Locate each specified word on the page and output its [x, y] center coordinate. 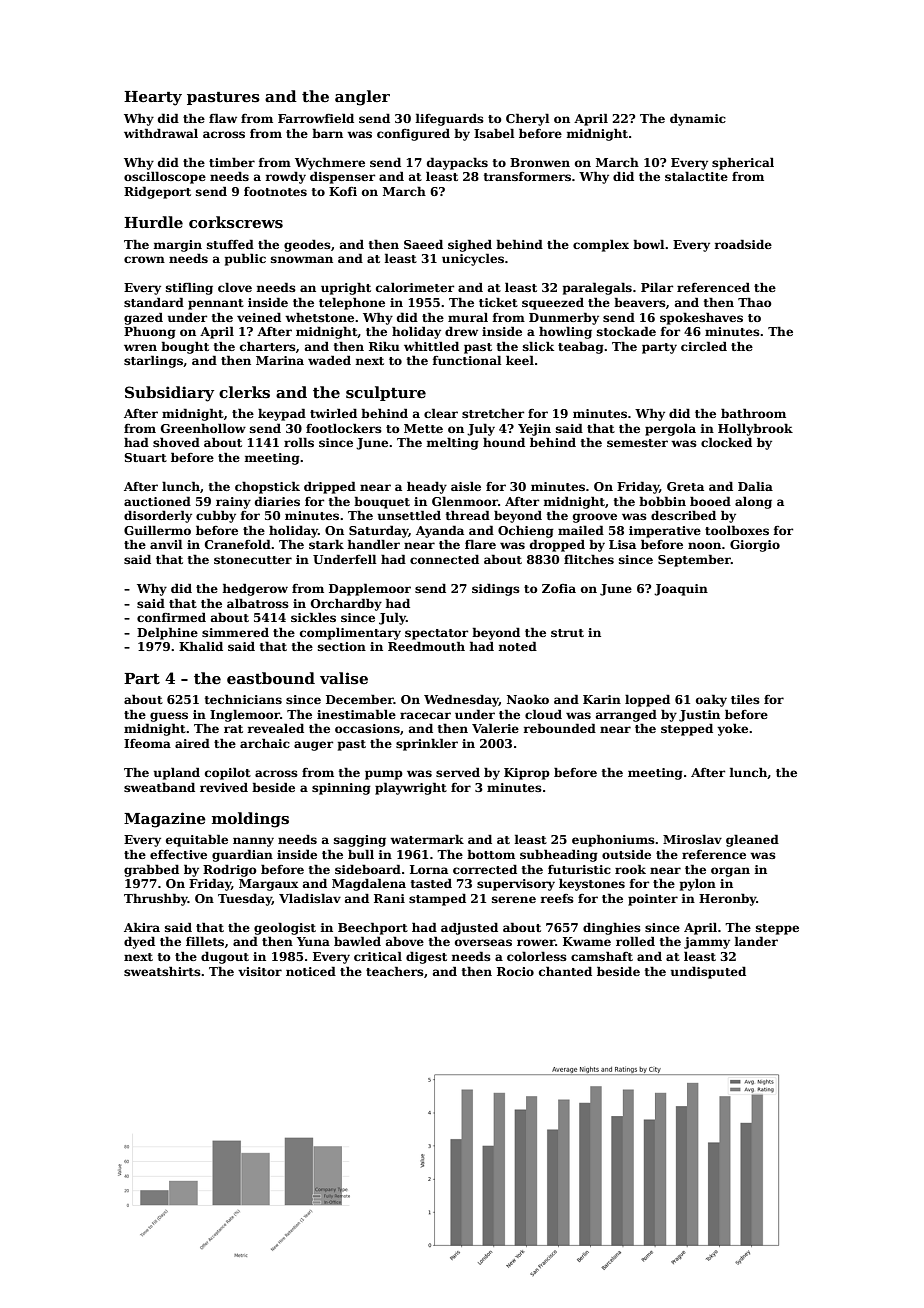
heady [427, 487]
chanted [565, 971]
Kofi [343, 191]
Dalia [755, 486]
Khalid [201, 646]
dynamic [698, 119]
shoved [176, 442]
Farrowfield [316, 118]
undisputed [708, 972]
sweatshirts [162, 971]
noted [518, 646]
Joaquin [681, 590]
